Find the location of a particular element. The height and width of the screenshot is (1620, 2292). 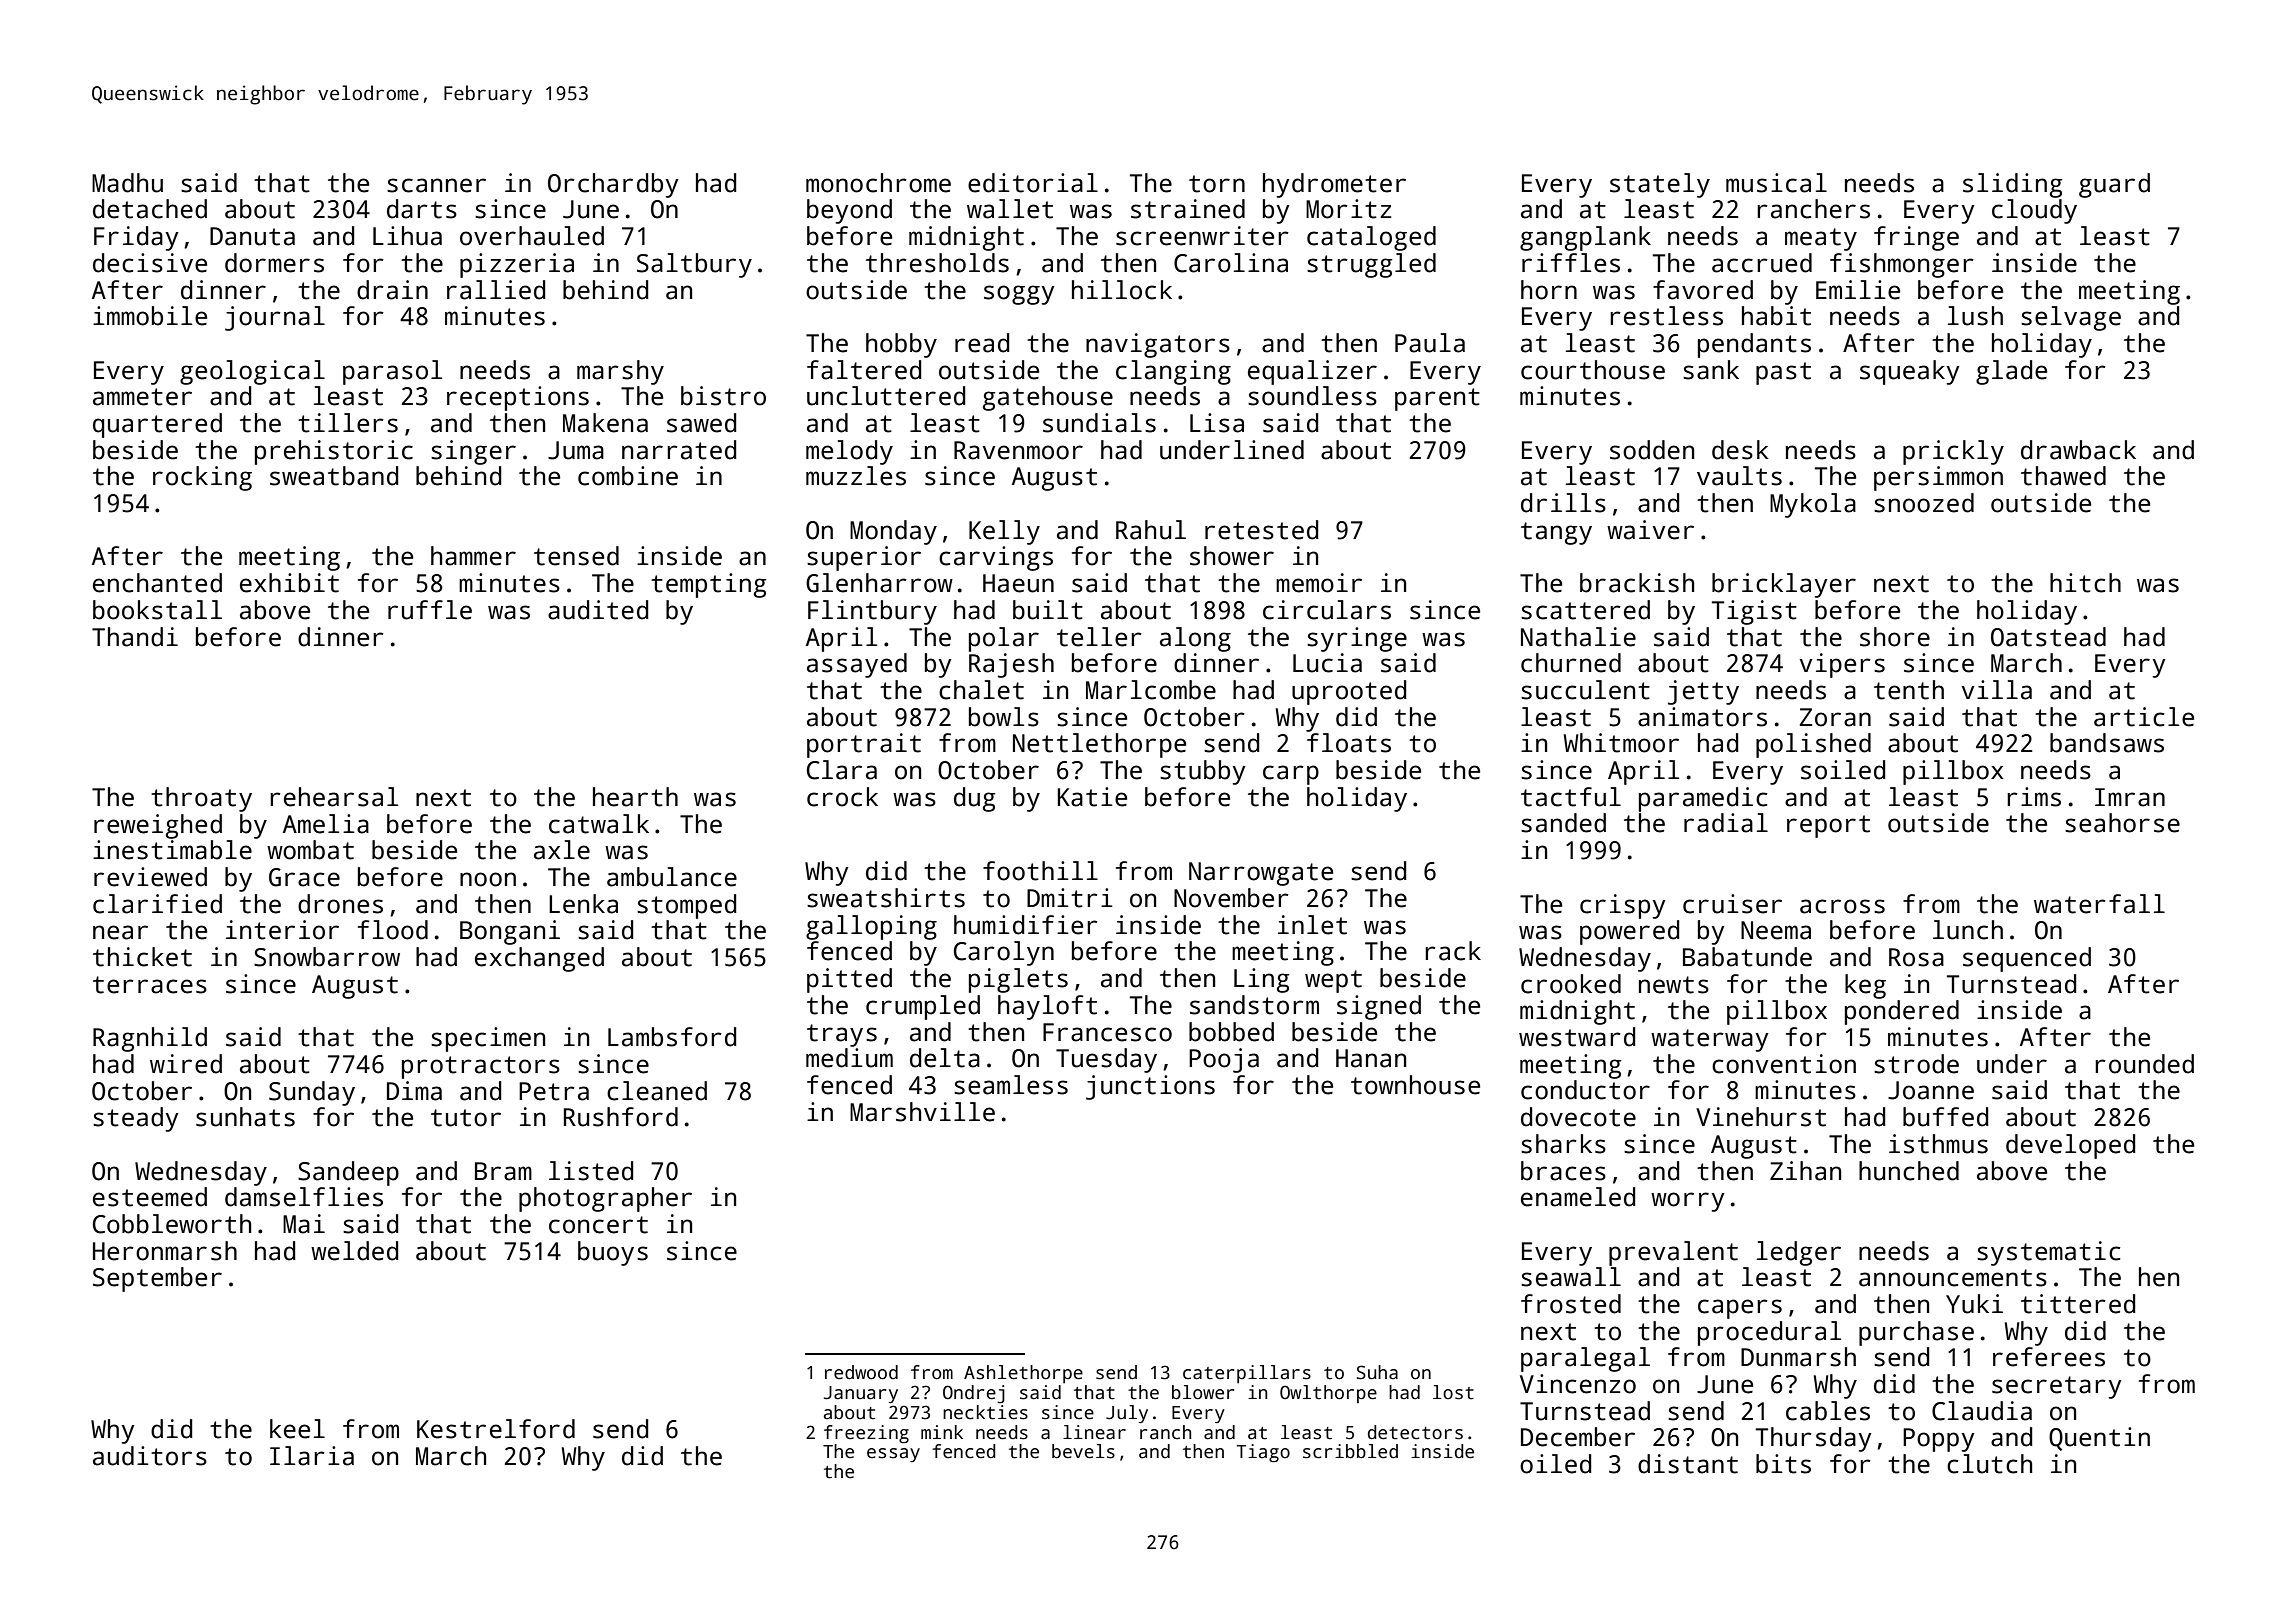

editorial is located at coordinates (1033, 183).
